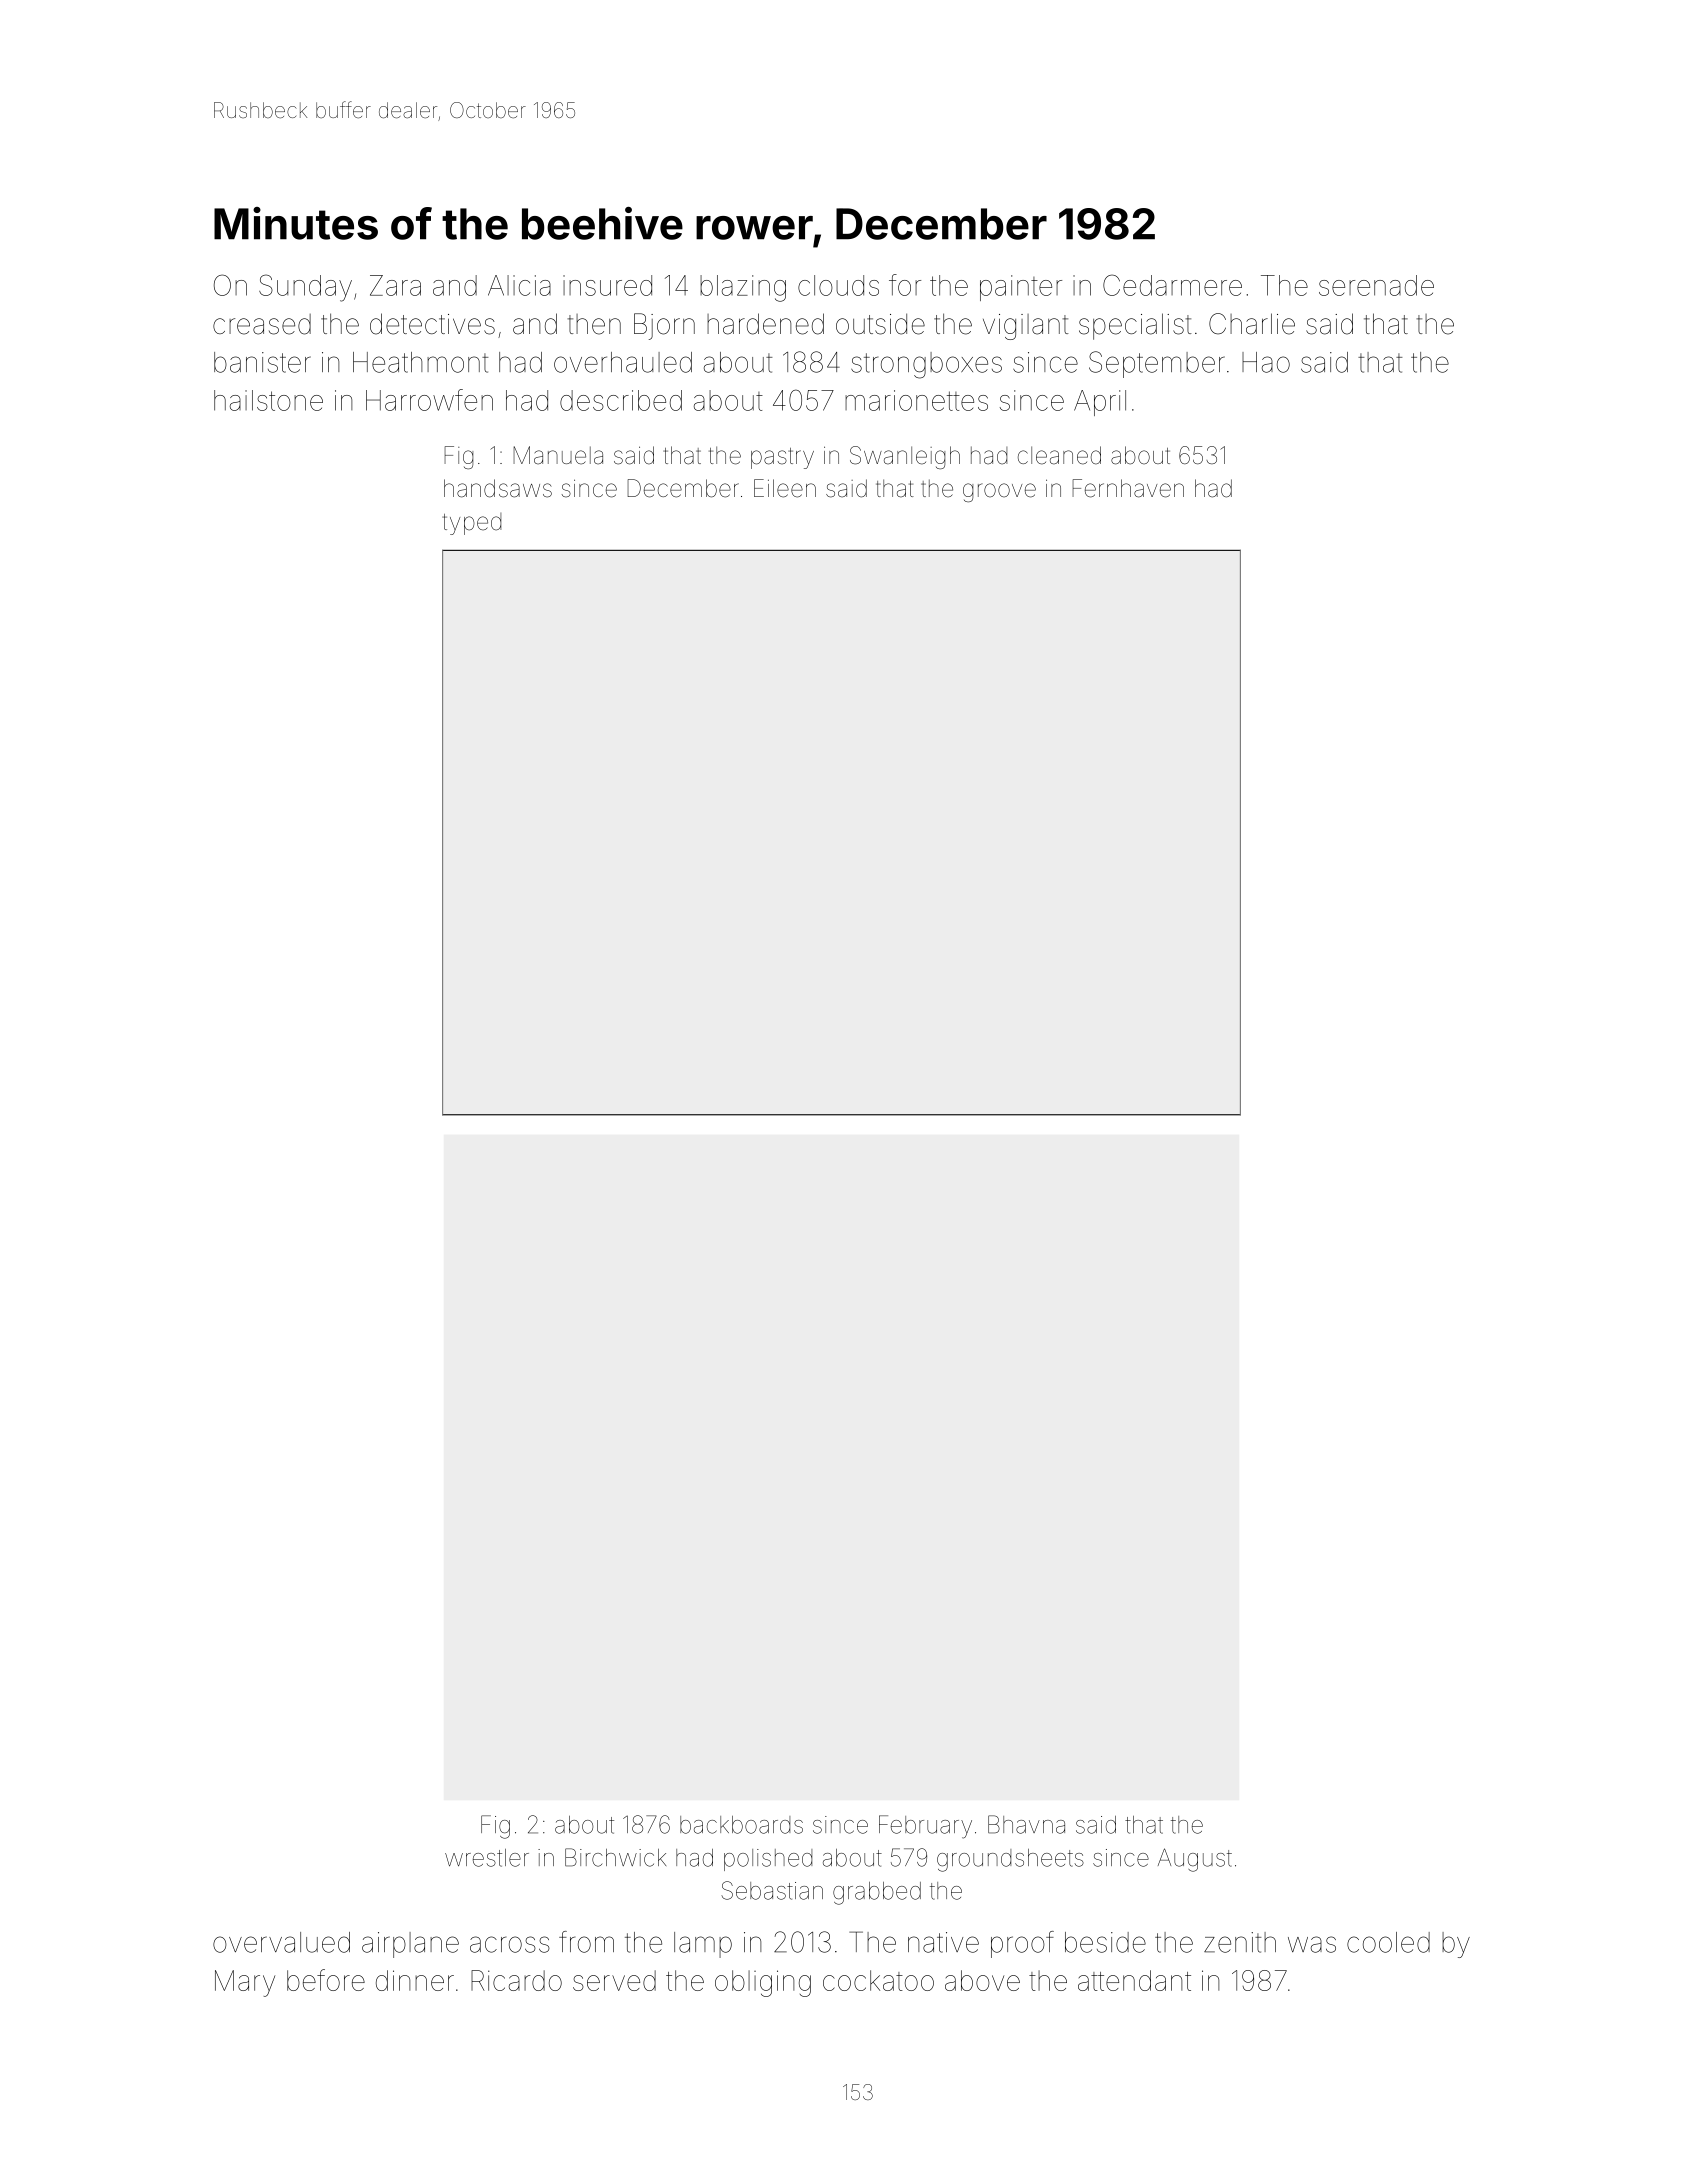  What do you see at coordinates (1026, 1824) in the document?
I see `Bhavna` at bounding box center [1026, 1824].
